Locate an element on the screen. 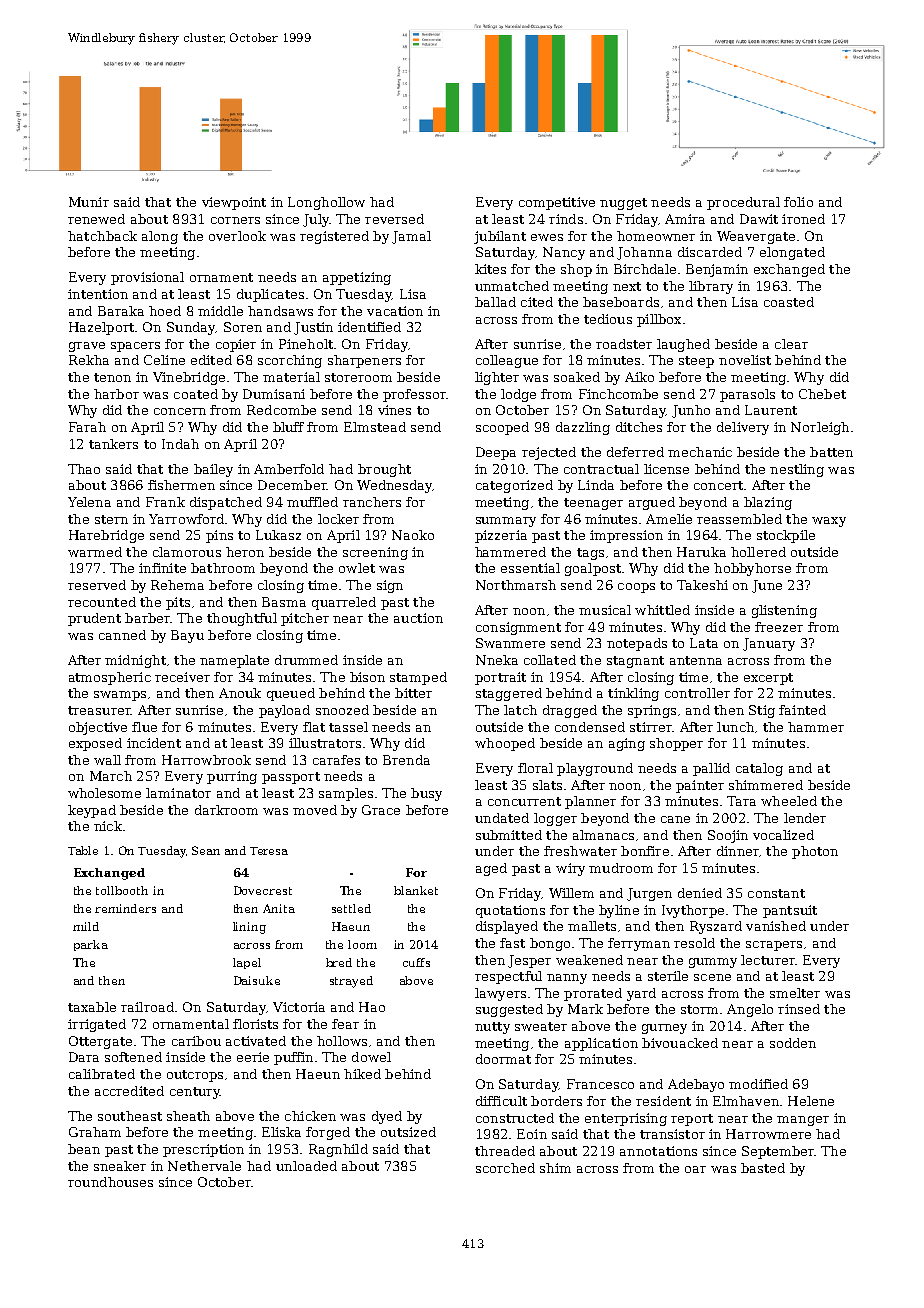 This screenshot has height=1308, width=924. competitive is located at coordinates (557, 203).
